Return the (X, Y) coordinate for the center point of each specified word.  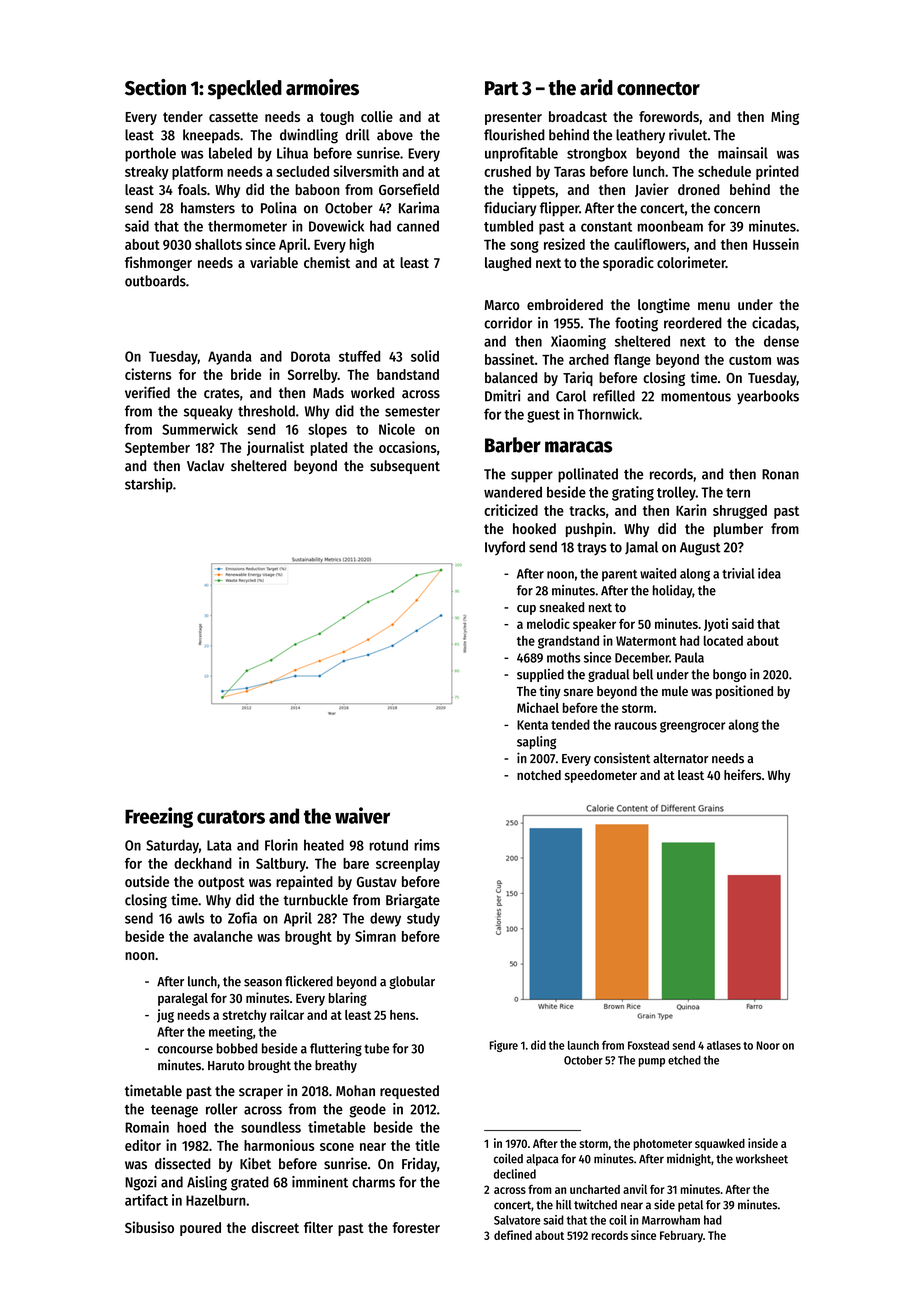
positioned (744, 692)
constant (606, 227)
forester (416, 1227)
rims (427, 845)
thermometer (247, 226)
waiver (362, 815)
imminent (320, 1182)
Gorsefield (409, 189)
